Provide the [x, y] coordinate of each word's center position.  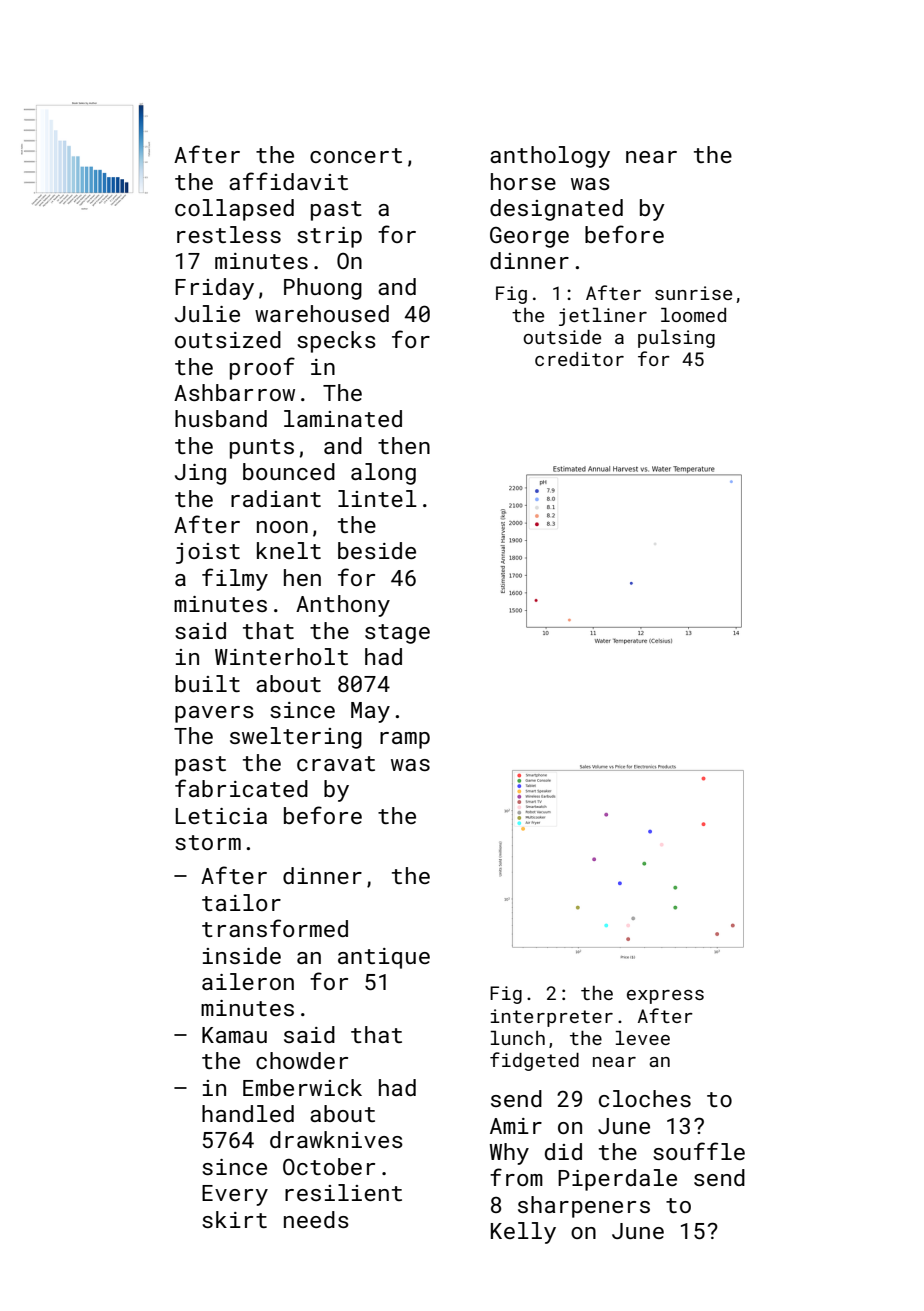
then [404, 445]
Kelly [523, 1233]
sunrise [693, 293]
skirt [234, 1219]
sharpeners [584, 1207]
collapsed [234, 210]
